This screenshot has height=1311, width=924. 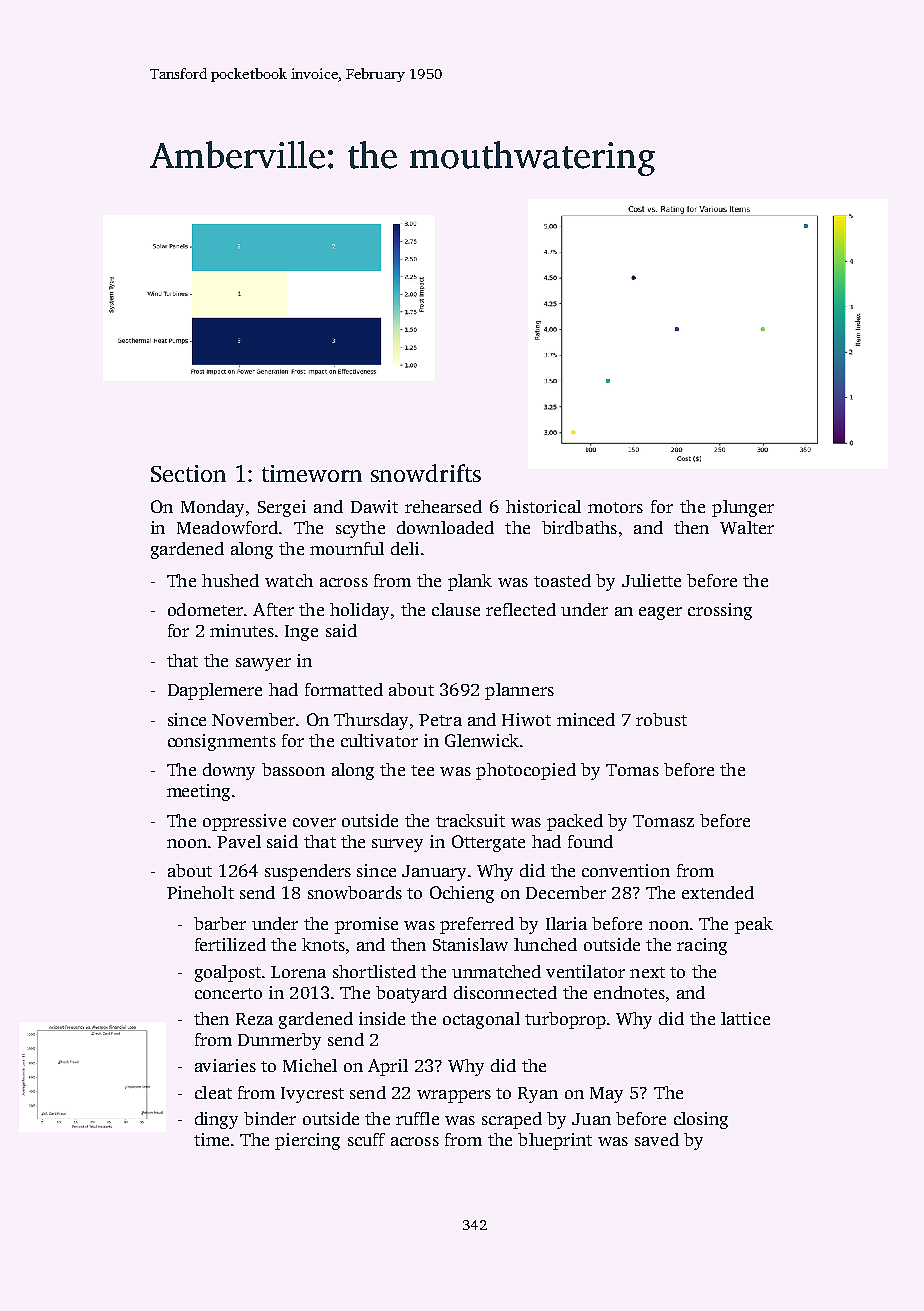 What do you see at coordinates (661, 719) in the screenshot?
I see `robust` at bounding box center [661, 719].
